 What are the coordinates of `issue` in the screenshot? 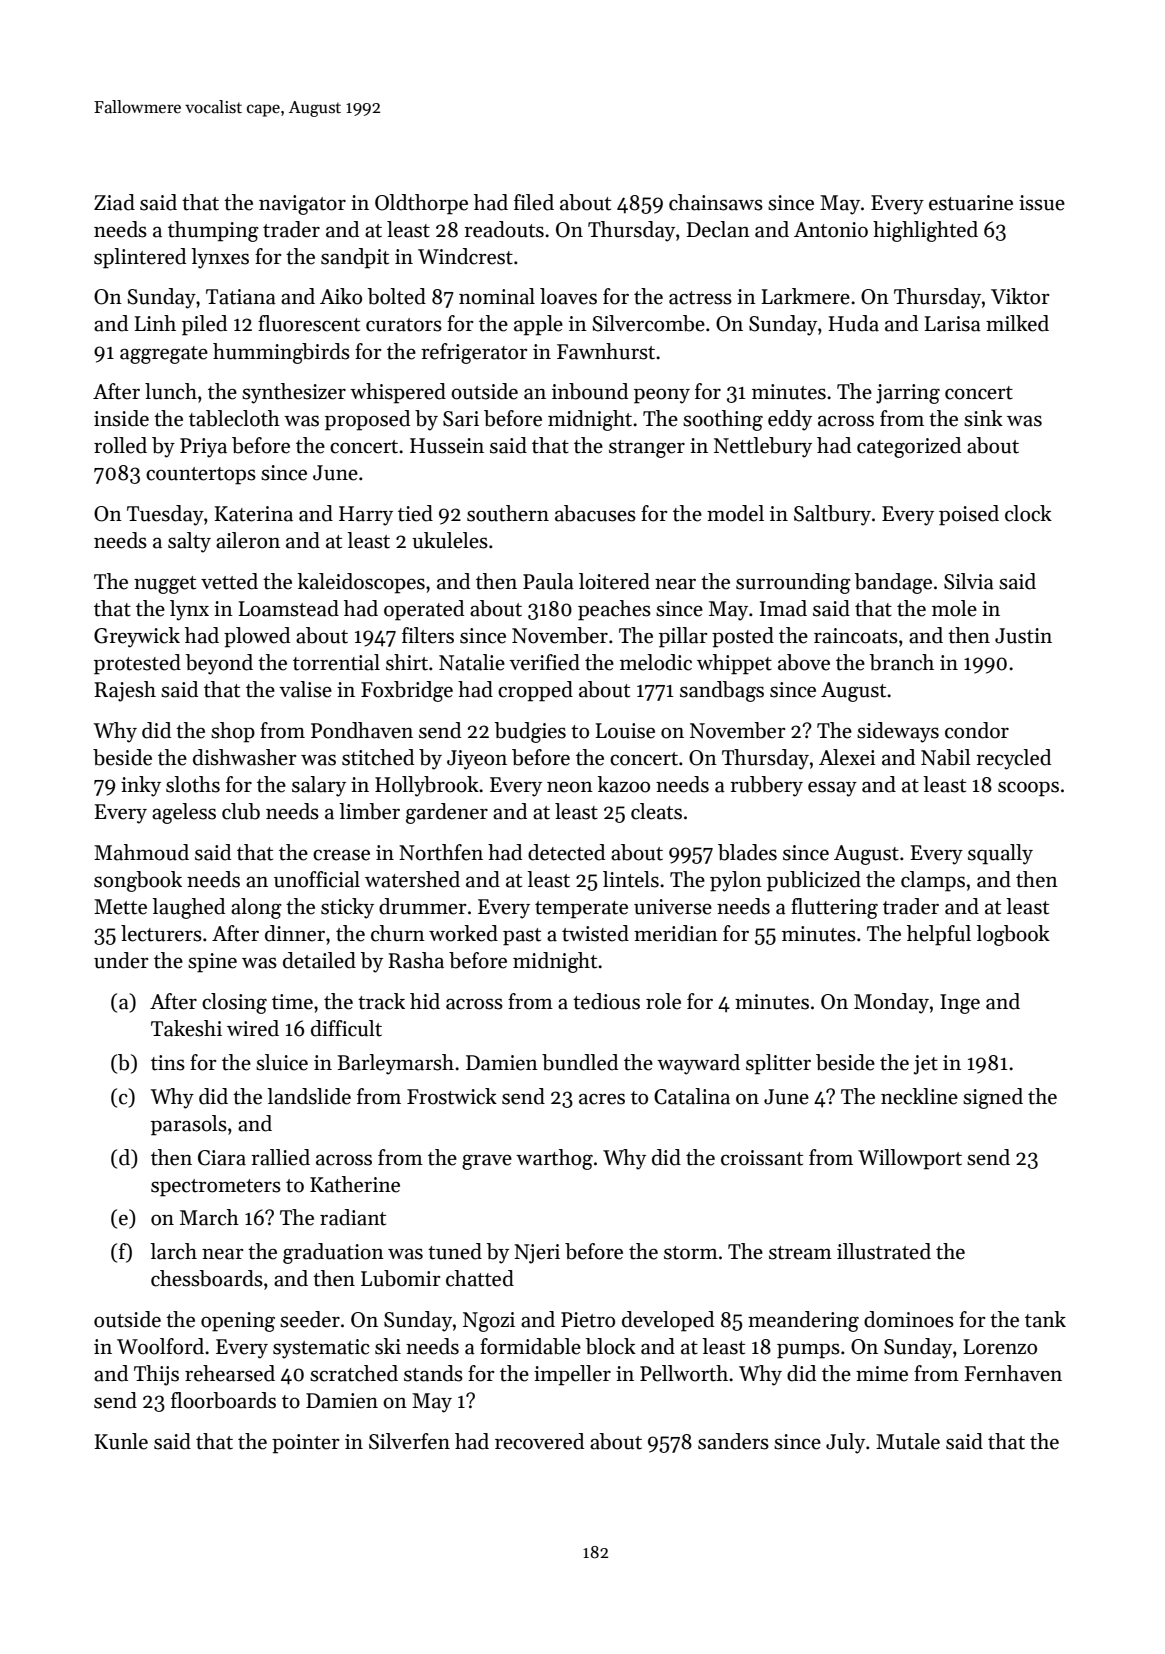 It's located at (1042, 203).
